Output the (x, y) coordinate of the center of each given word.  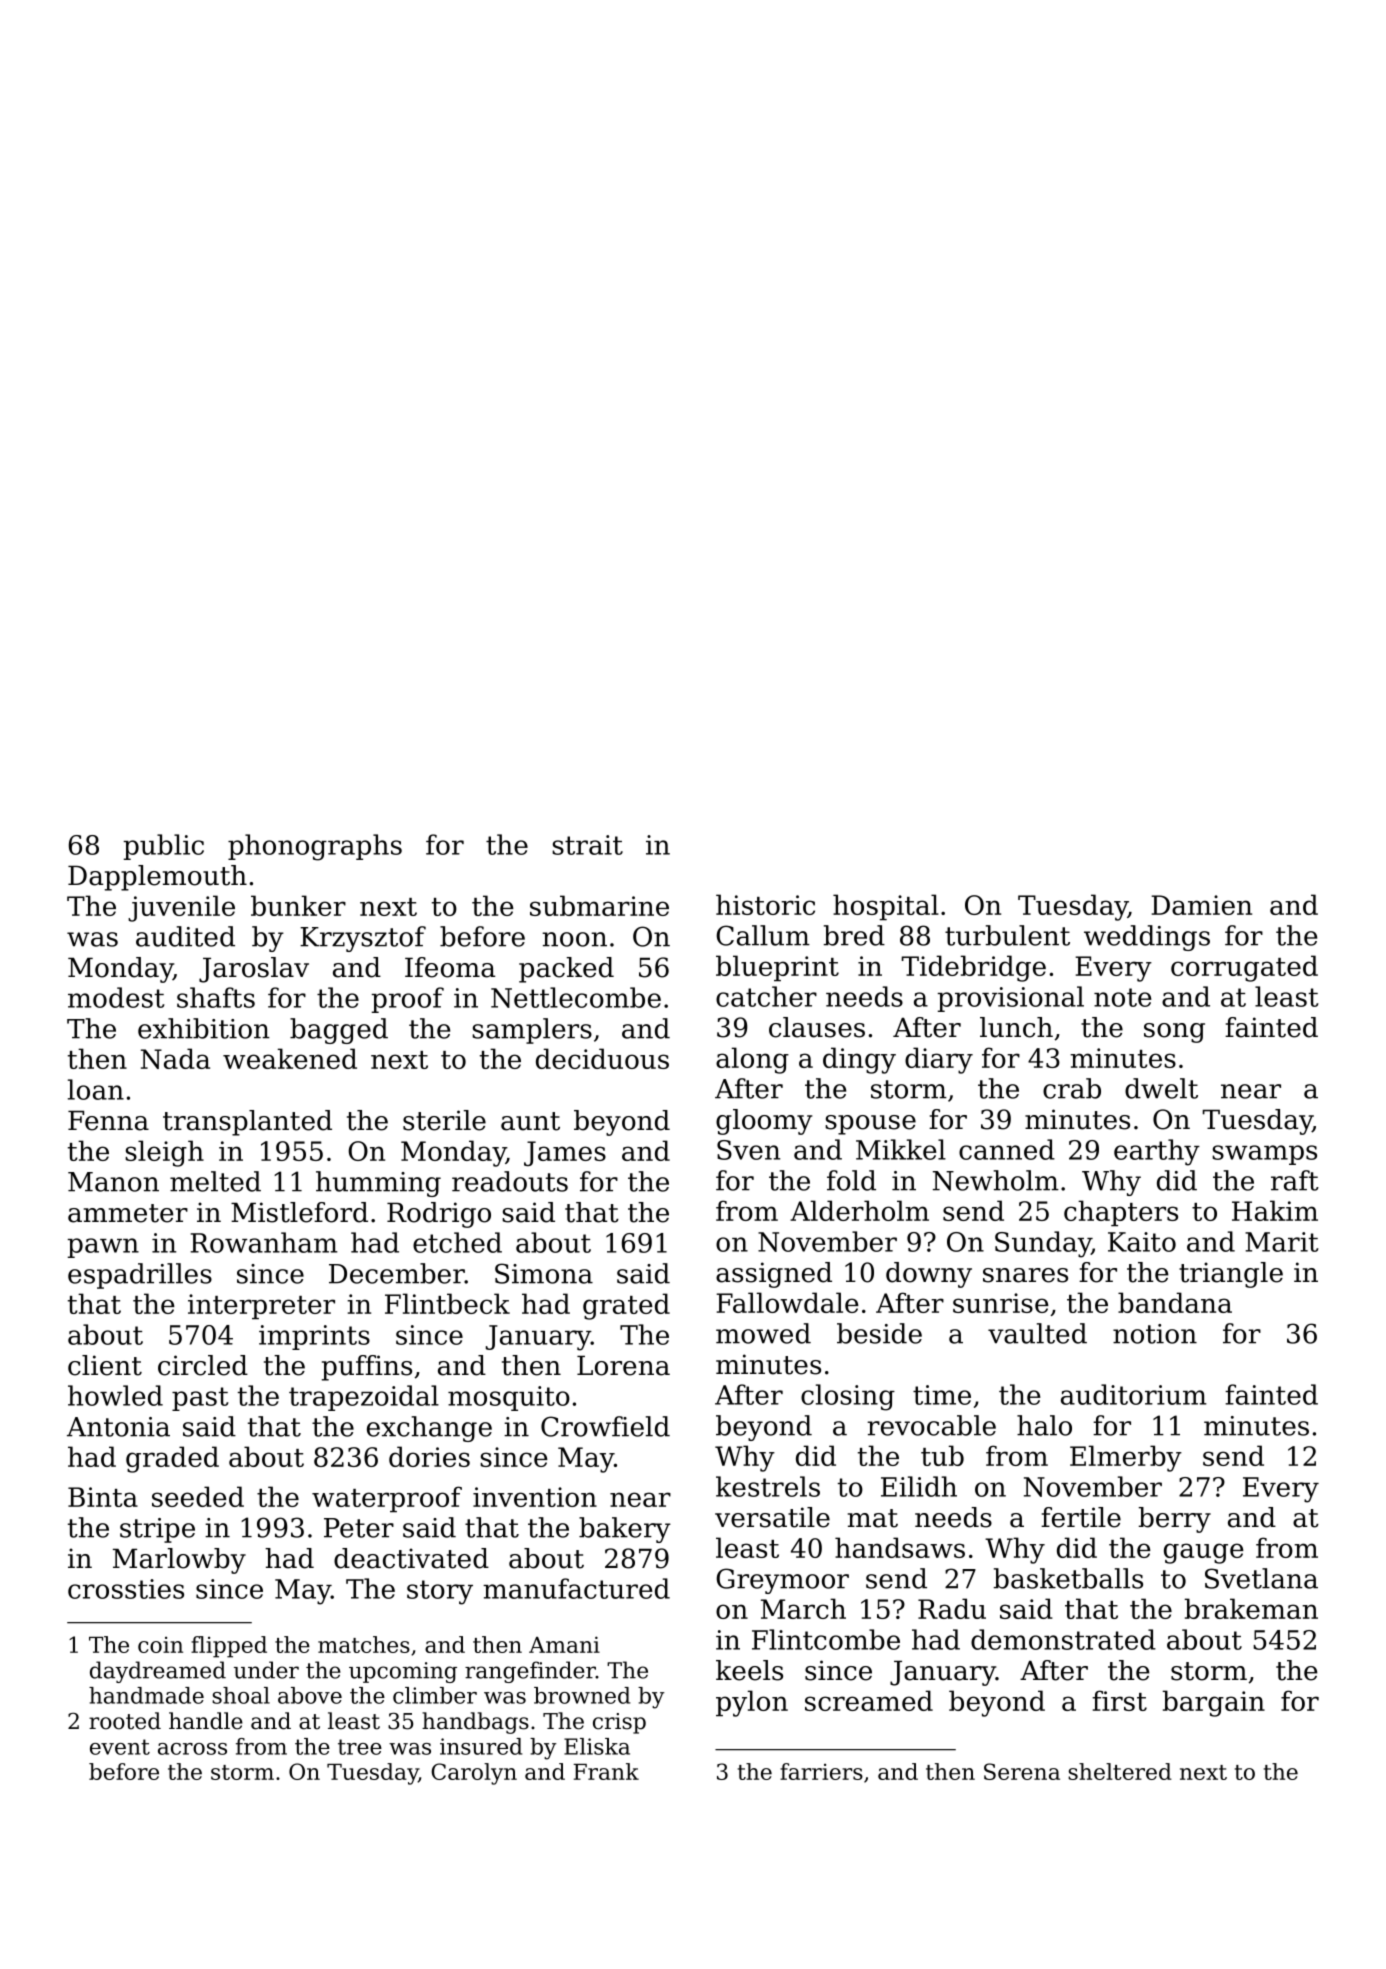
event (120, 1747)
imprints (314, 1337)
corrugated (1244, 968)
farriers (821, 1771)
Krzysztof (363, 939)
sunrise (1001, 1303)
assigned (774, 1275)
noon (574, 939)
